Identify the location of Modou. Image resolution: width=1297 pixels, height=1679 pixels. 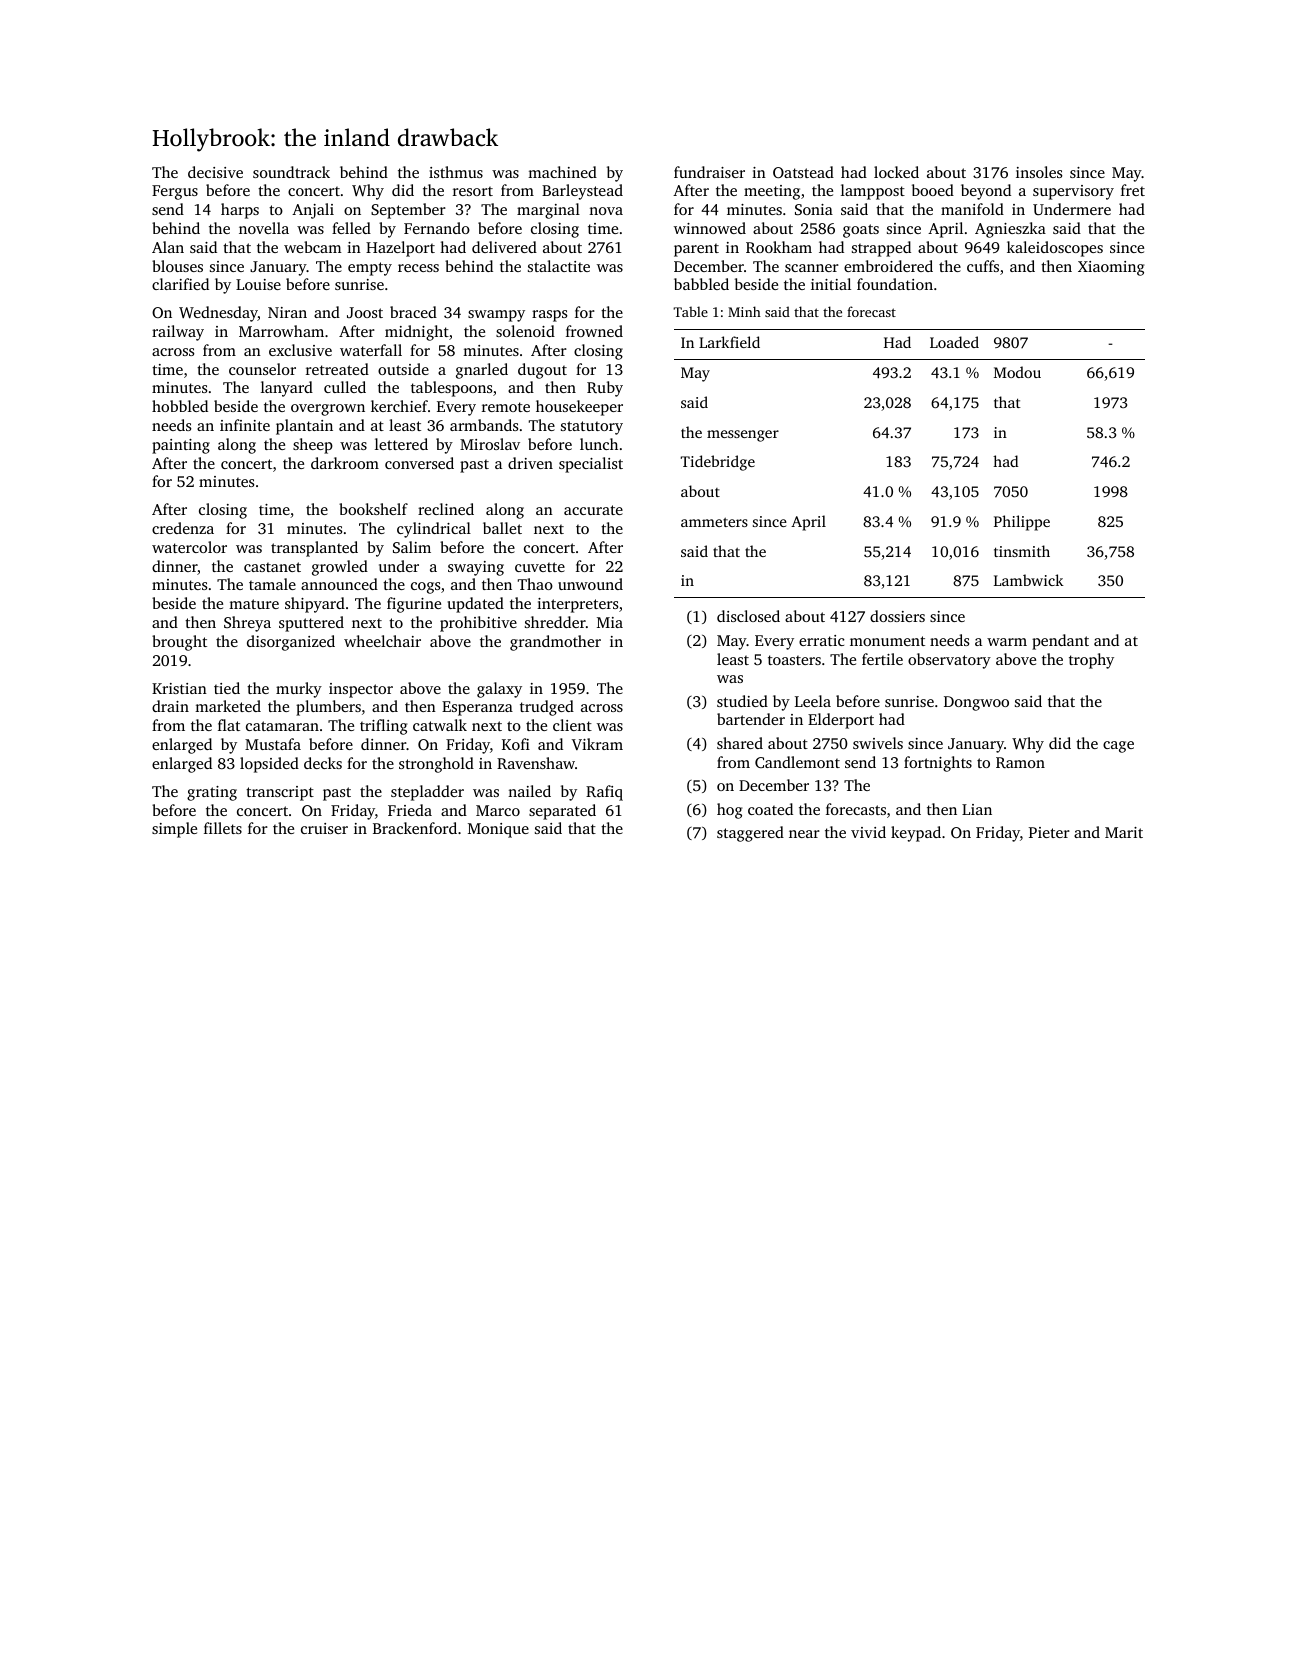
(1017, 372).
